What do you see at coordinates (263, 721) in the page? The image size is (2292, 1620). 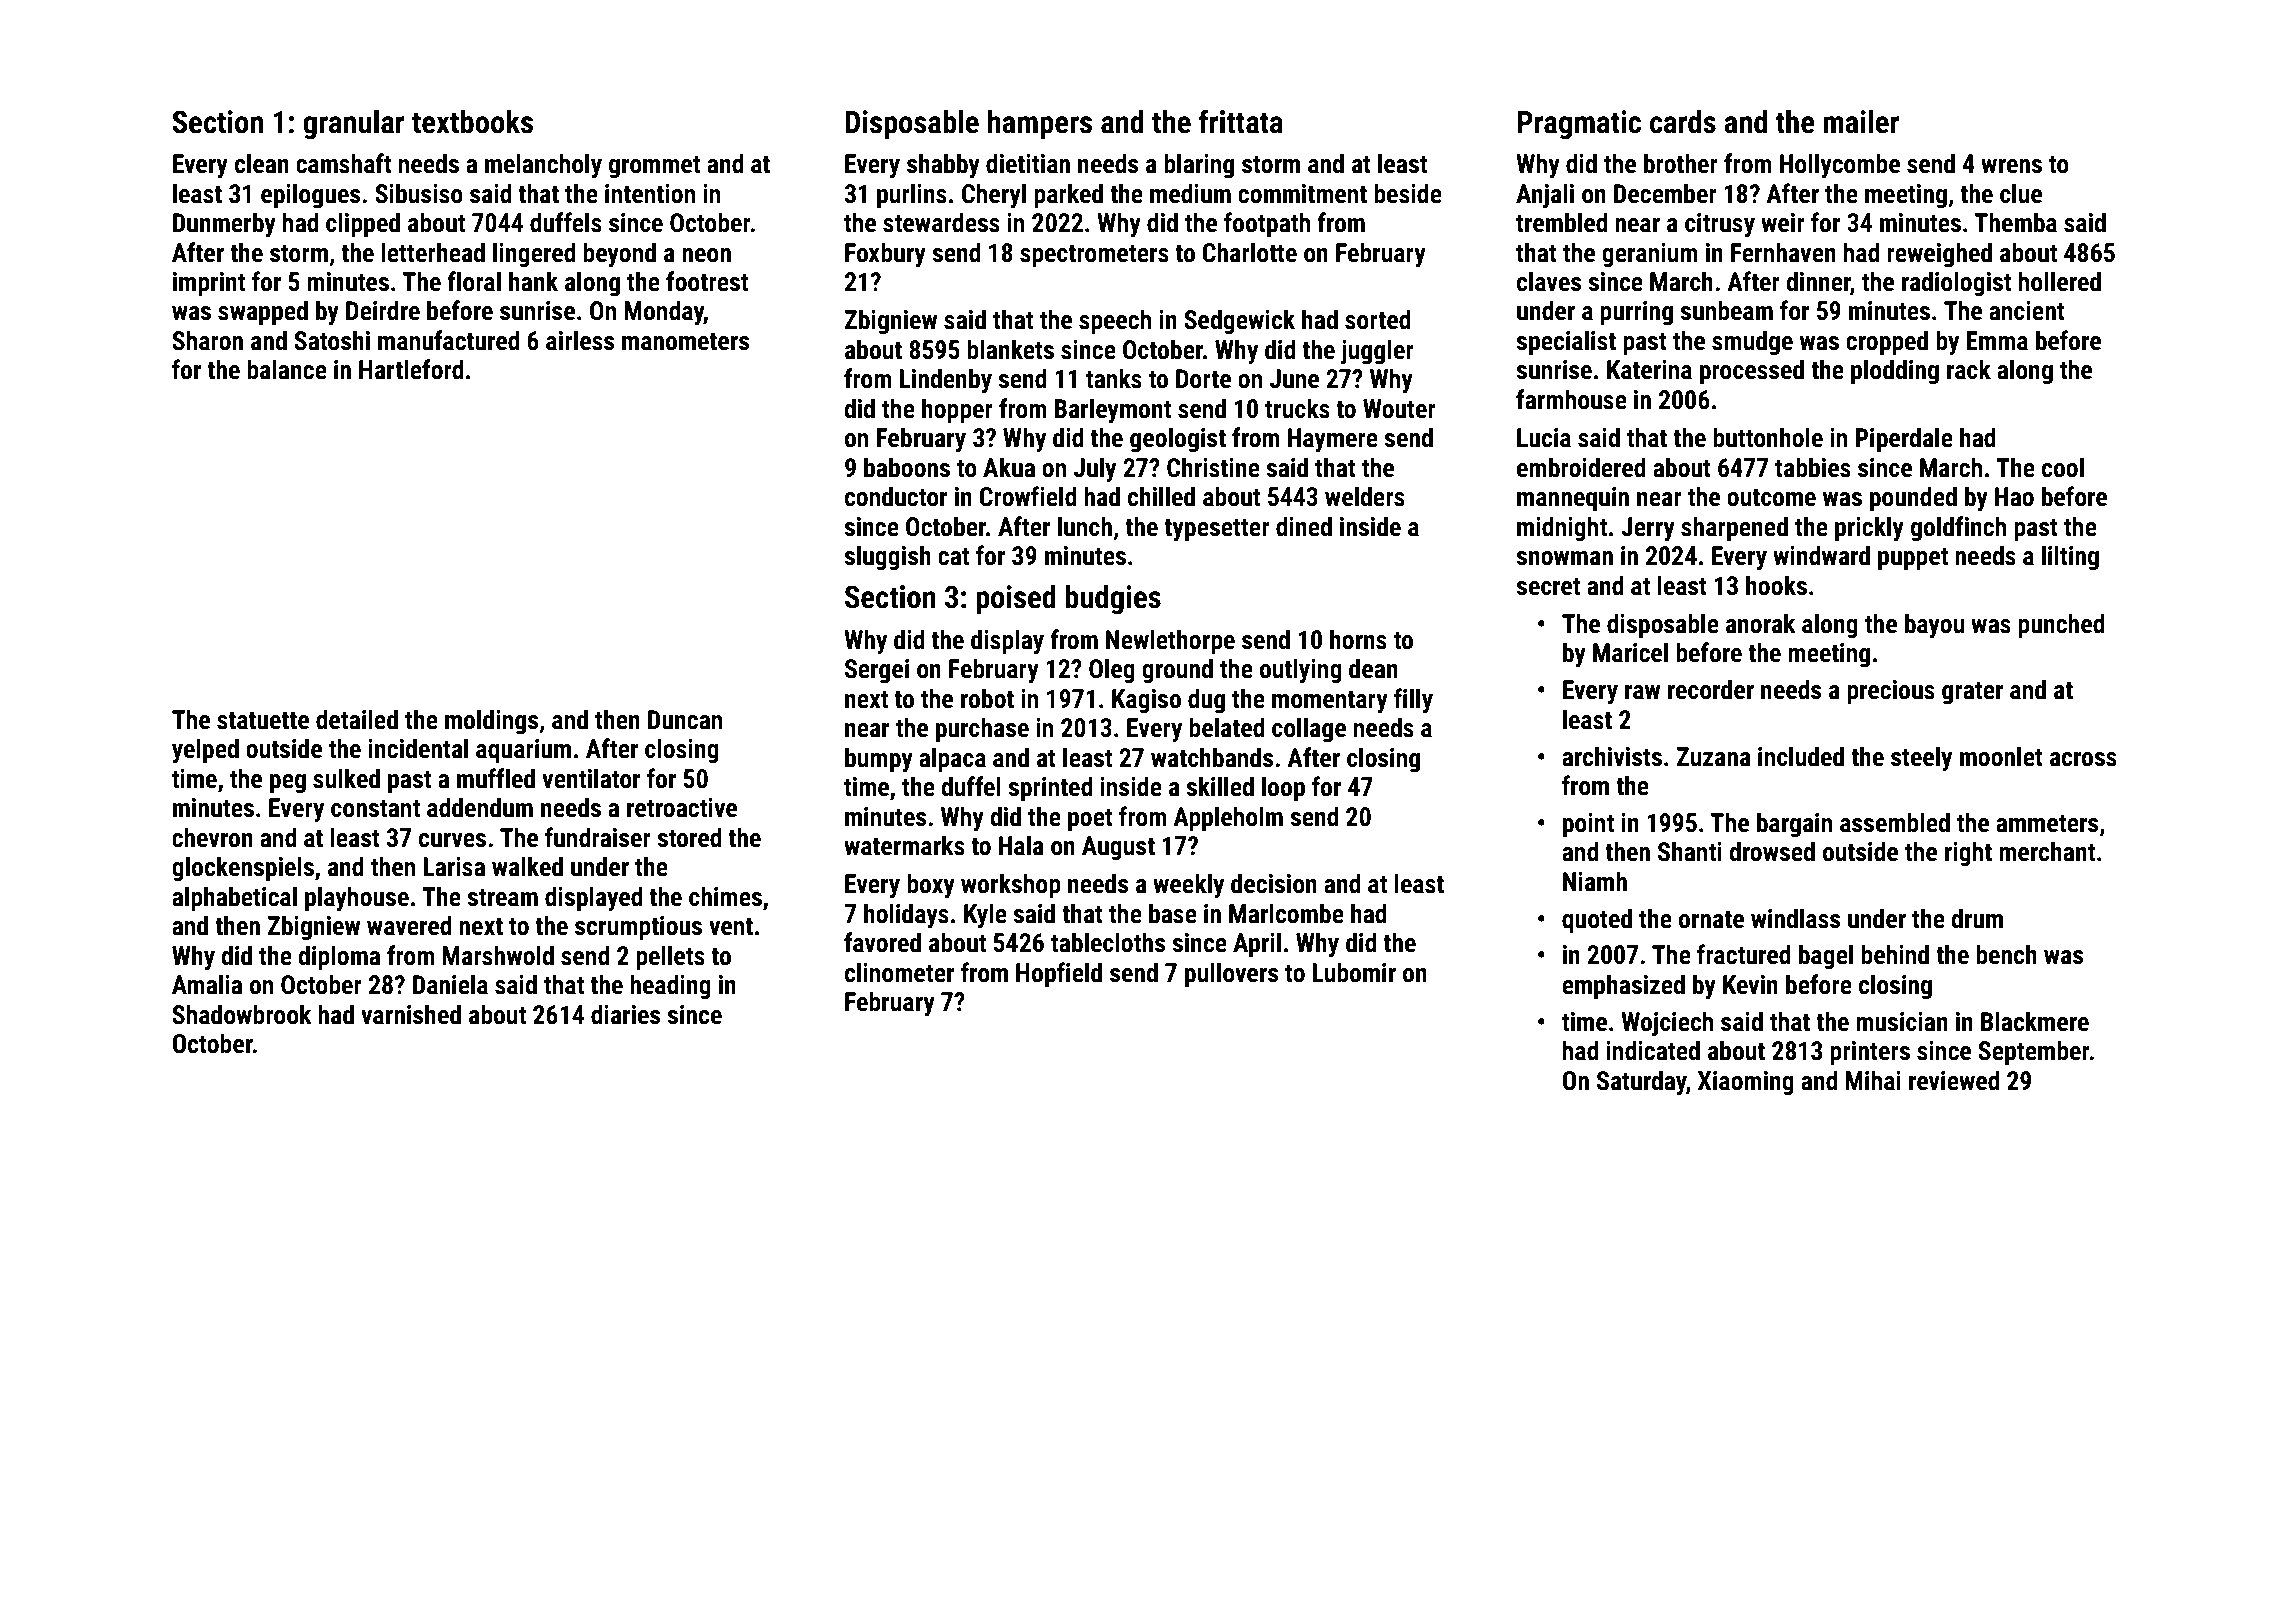 I see `statuette` at bounding box center [263, 721].
